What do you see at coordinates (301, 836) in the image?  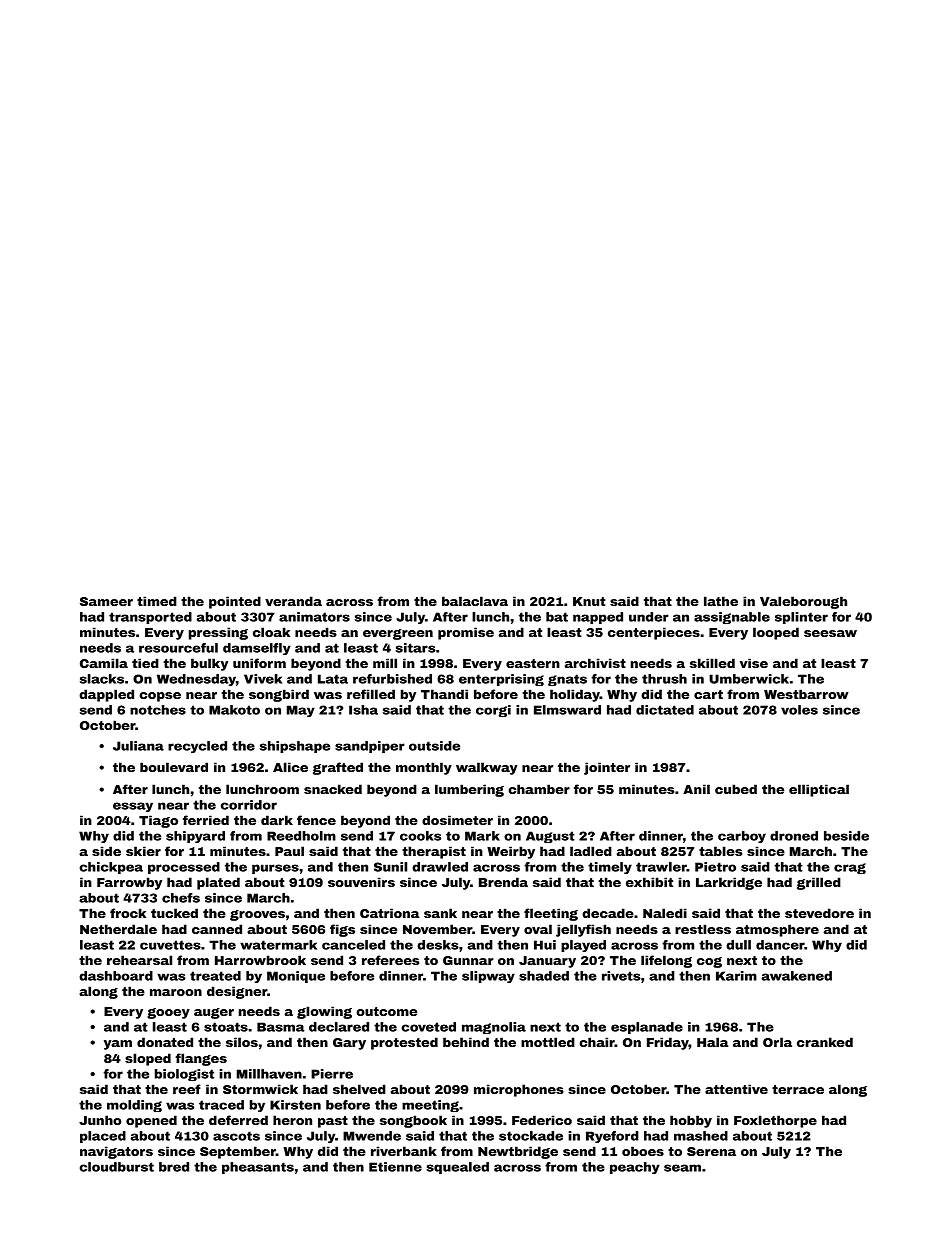 I see `Reedholm` at bounding box center [301, 836].
